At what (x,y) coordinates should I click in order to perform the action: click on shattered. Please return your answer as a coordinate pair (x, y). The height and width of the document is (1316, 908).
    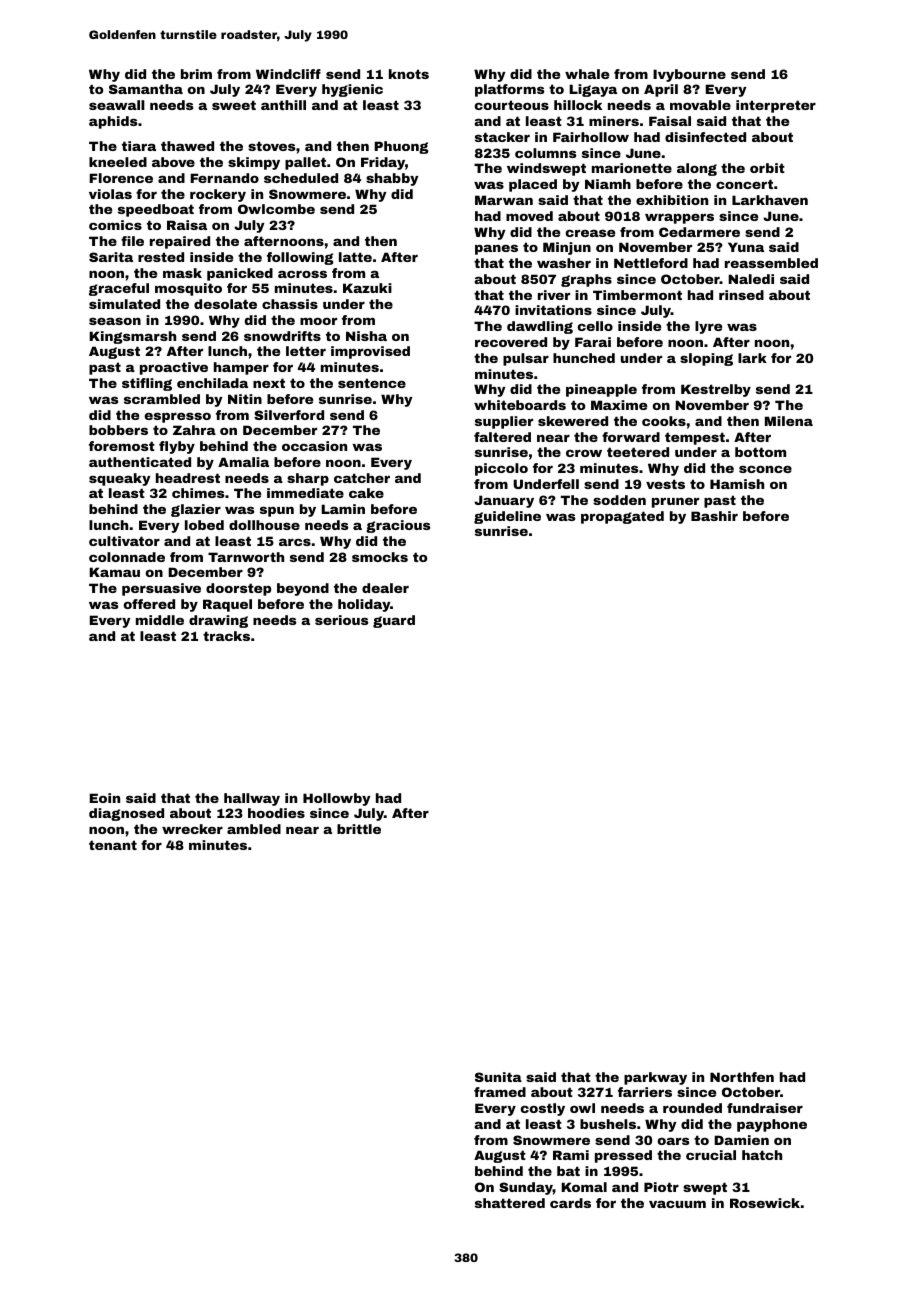
    Looking at the image, I should click on (510, 1203).
